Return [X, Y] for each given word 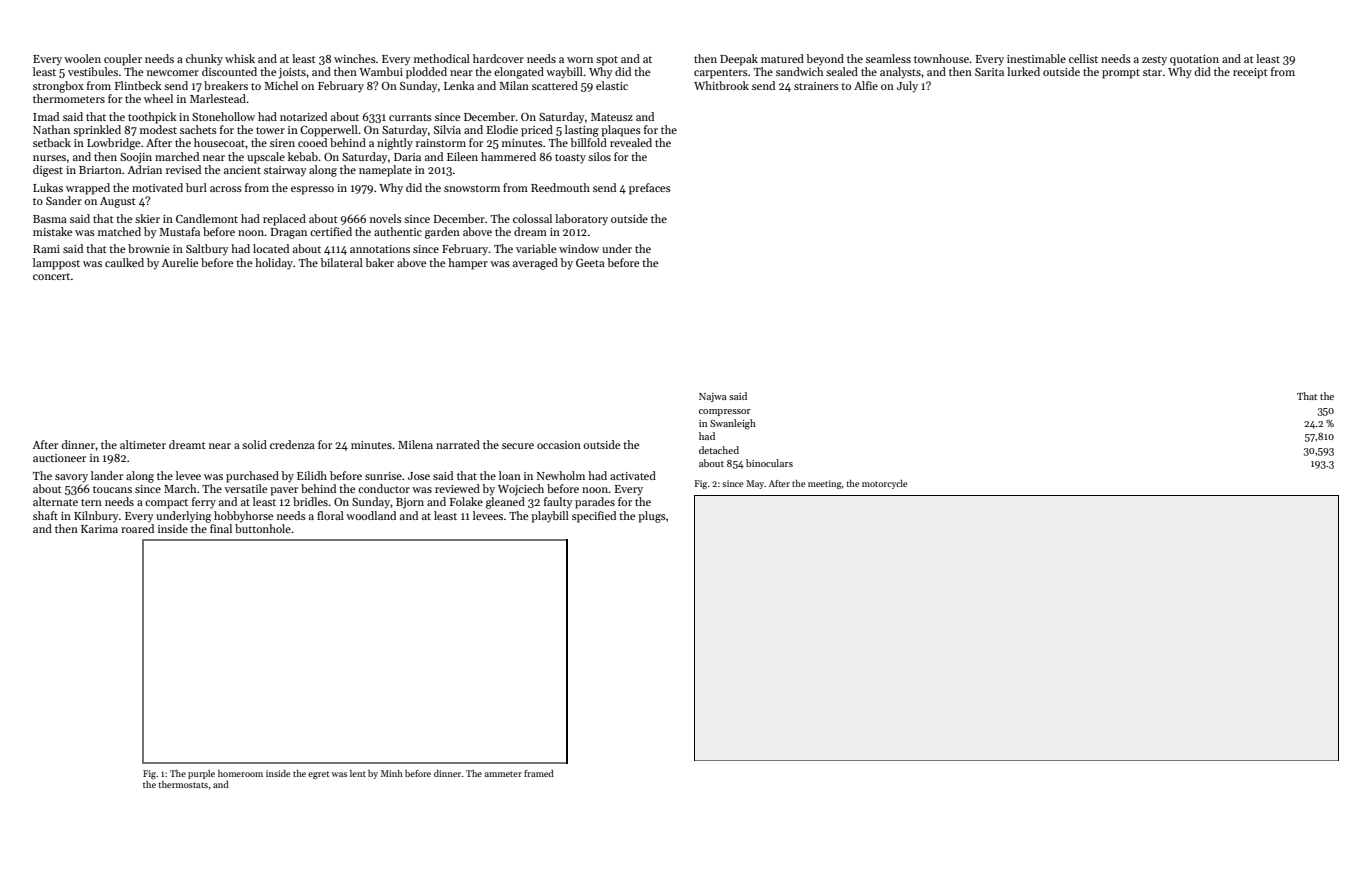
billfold [588, 142]
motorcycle [884, 484]
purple [201, 774]
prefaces [650, 189]
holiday [274, 264]
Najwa [713, 397]
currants [410, 117]
